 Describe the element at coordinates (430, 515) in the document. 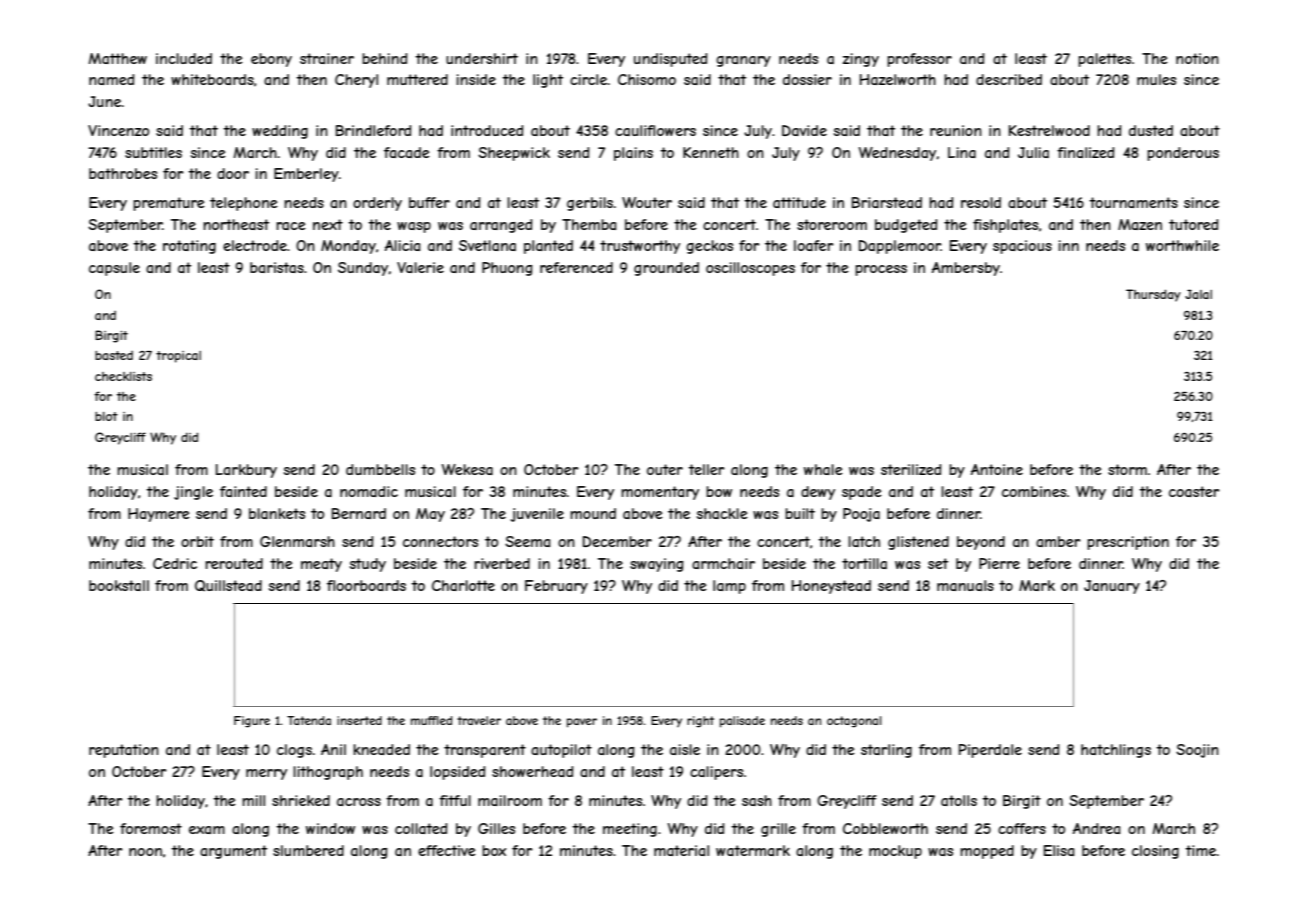

I see `May` at that location.
